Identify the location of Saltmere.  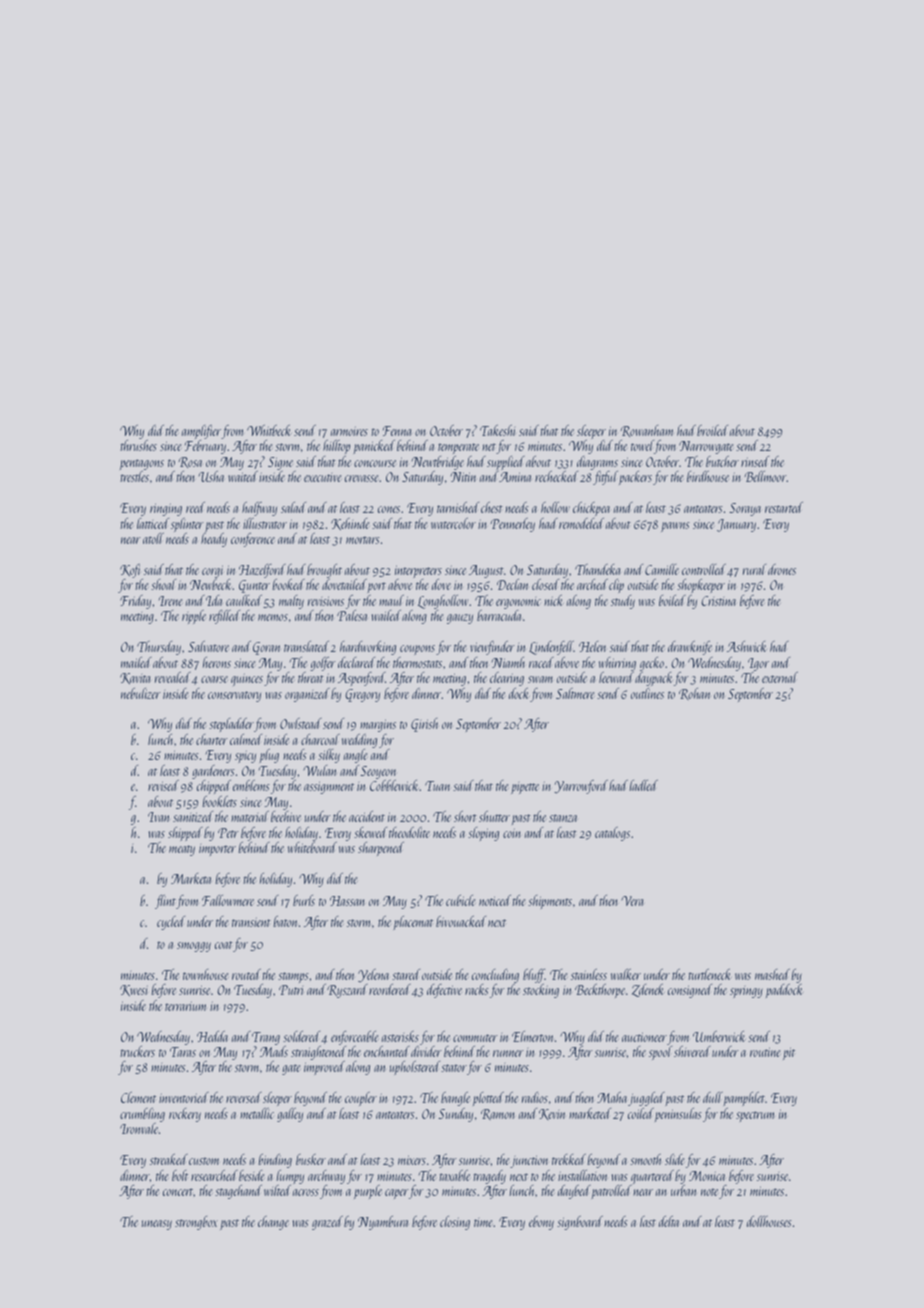
(575, 693).
